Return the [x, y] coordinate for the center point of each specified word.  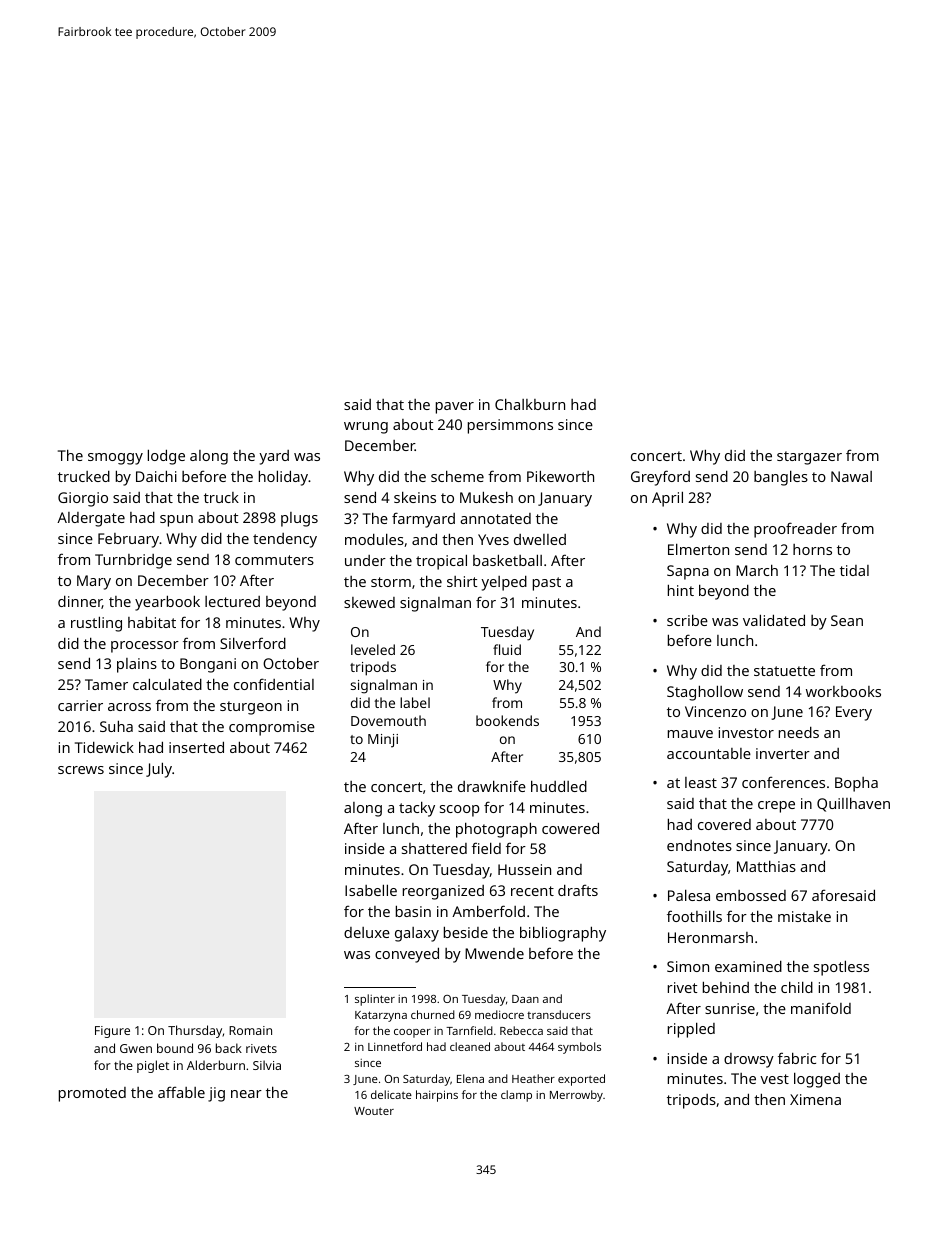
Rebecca [521, 1030]
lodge [166, 457]
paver [455, 408]
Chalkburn [530, 404]
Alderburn [216, 1065]
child [797, 987]
